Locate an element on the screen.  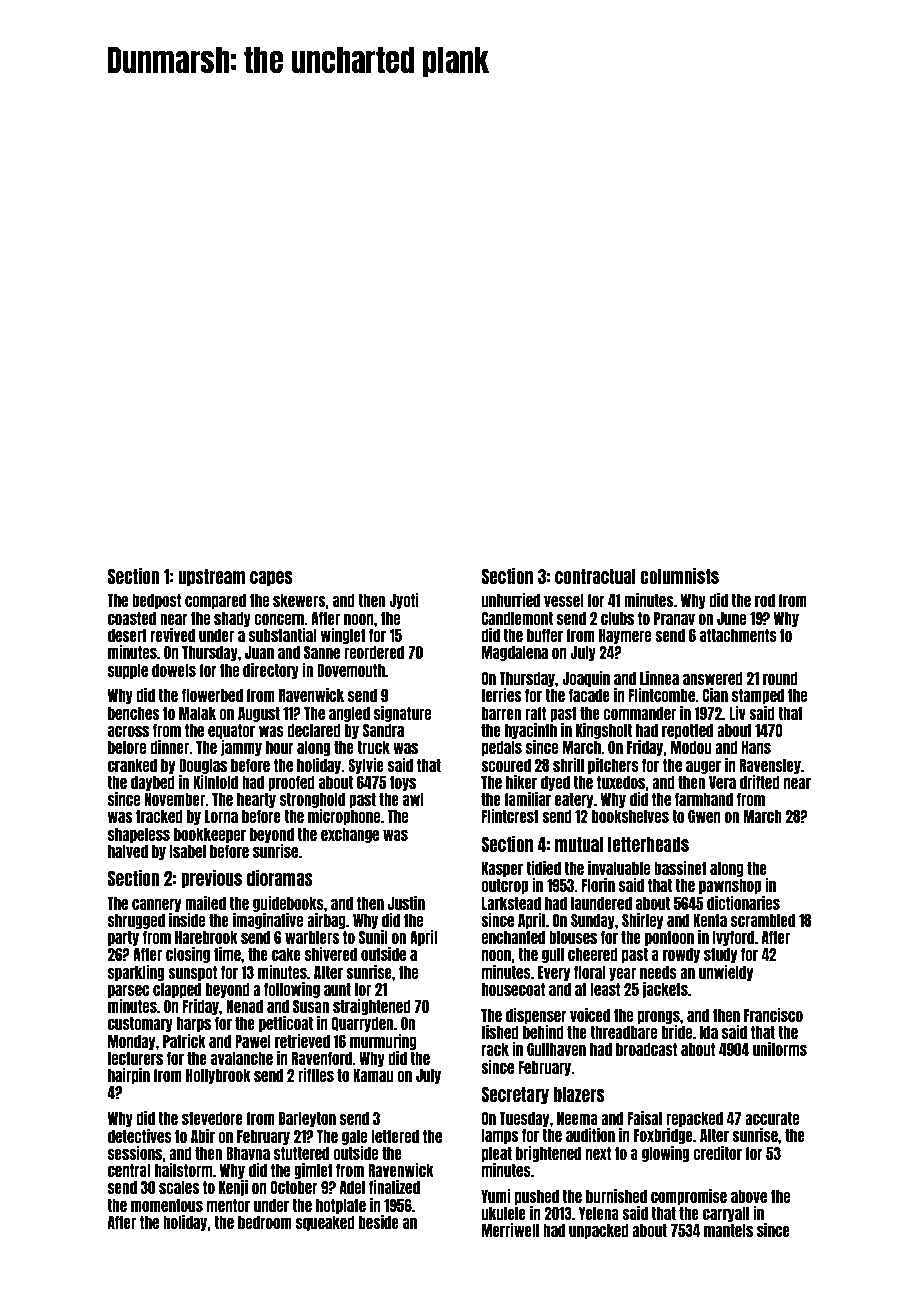
Jyoti is located at coordinates (404, 601).
